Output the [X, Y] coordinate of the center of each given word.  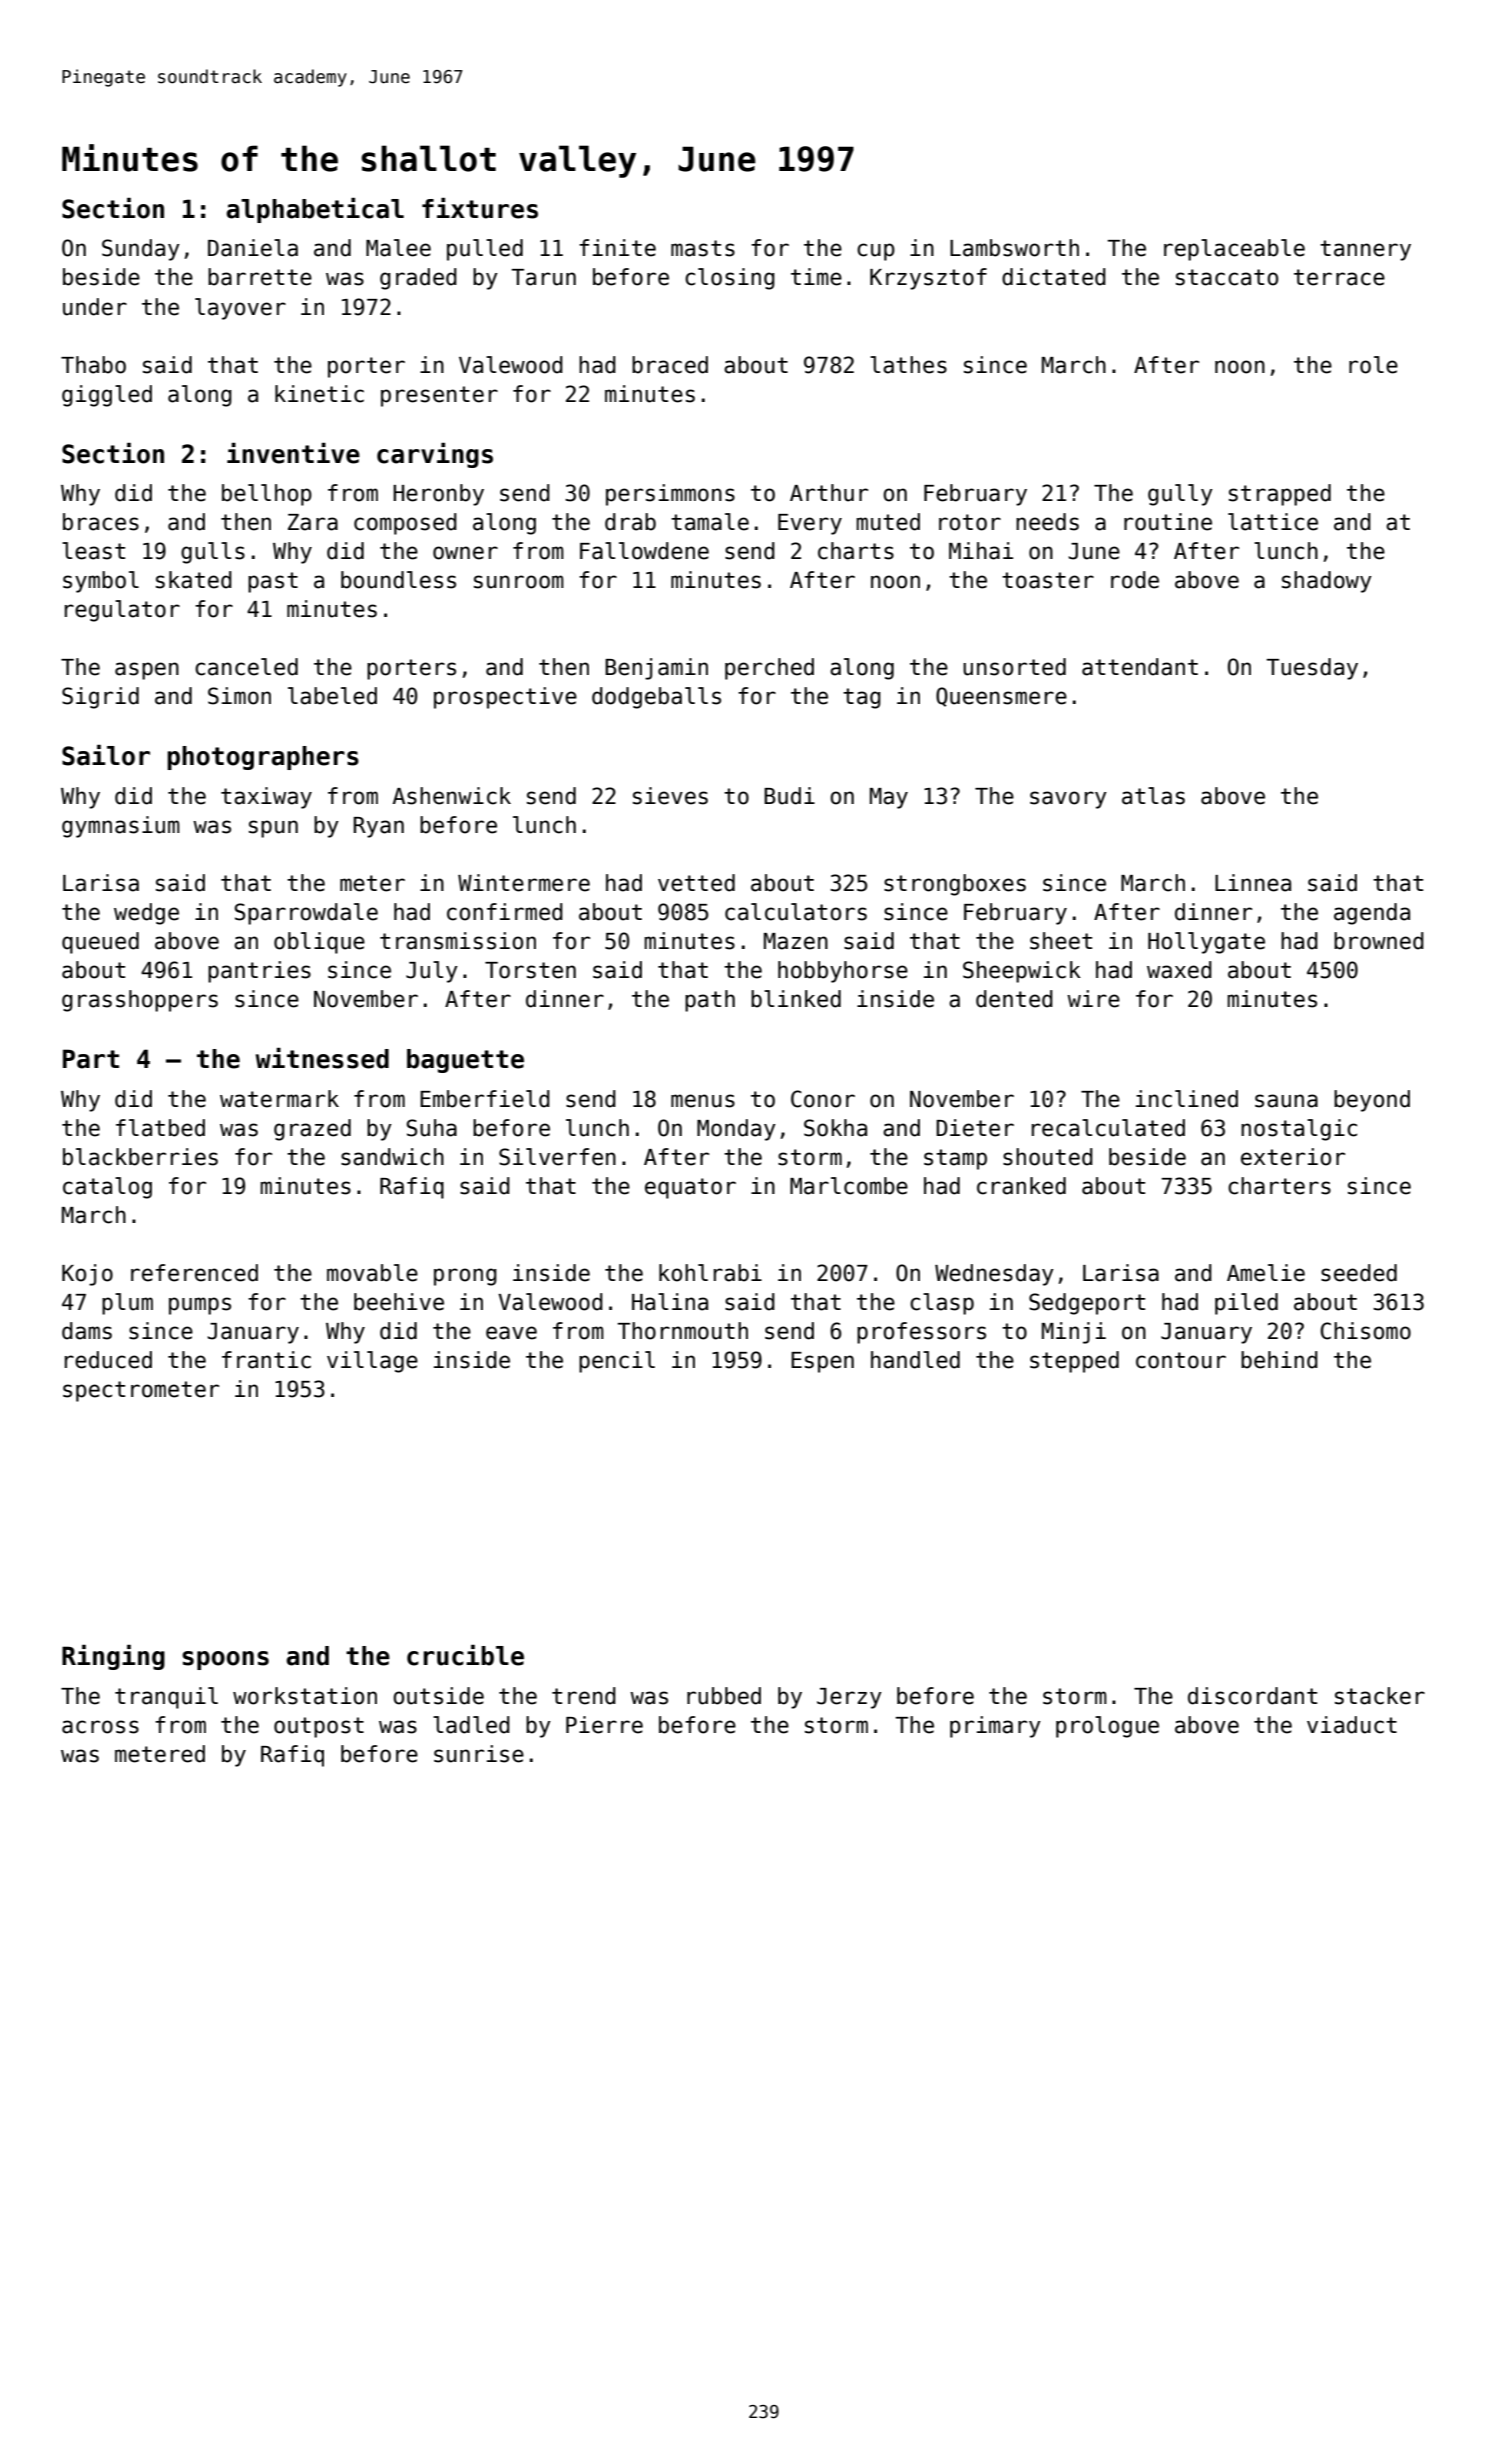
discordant [1252, 1696]
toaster [1048, 580]
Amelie [1266, 1273]
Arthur [829, 493]
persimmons [670, 495]
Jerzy [849, 1698]
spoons [225, 1660]
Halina [670, 1302]
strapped [1280, 495]
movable [372, 1273]
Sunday [141, 250]
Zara [313, 522]
